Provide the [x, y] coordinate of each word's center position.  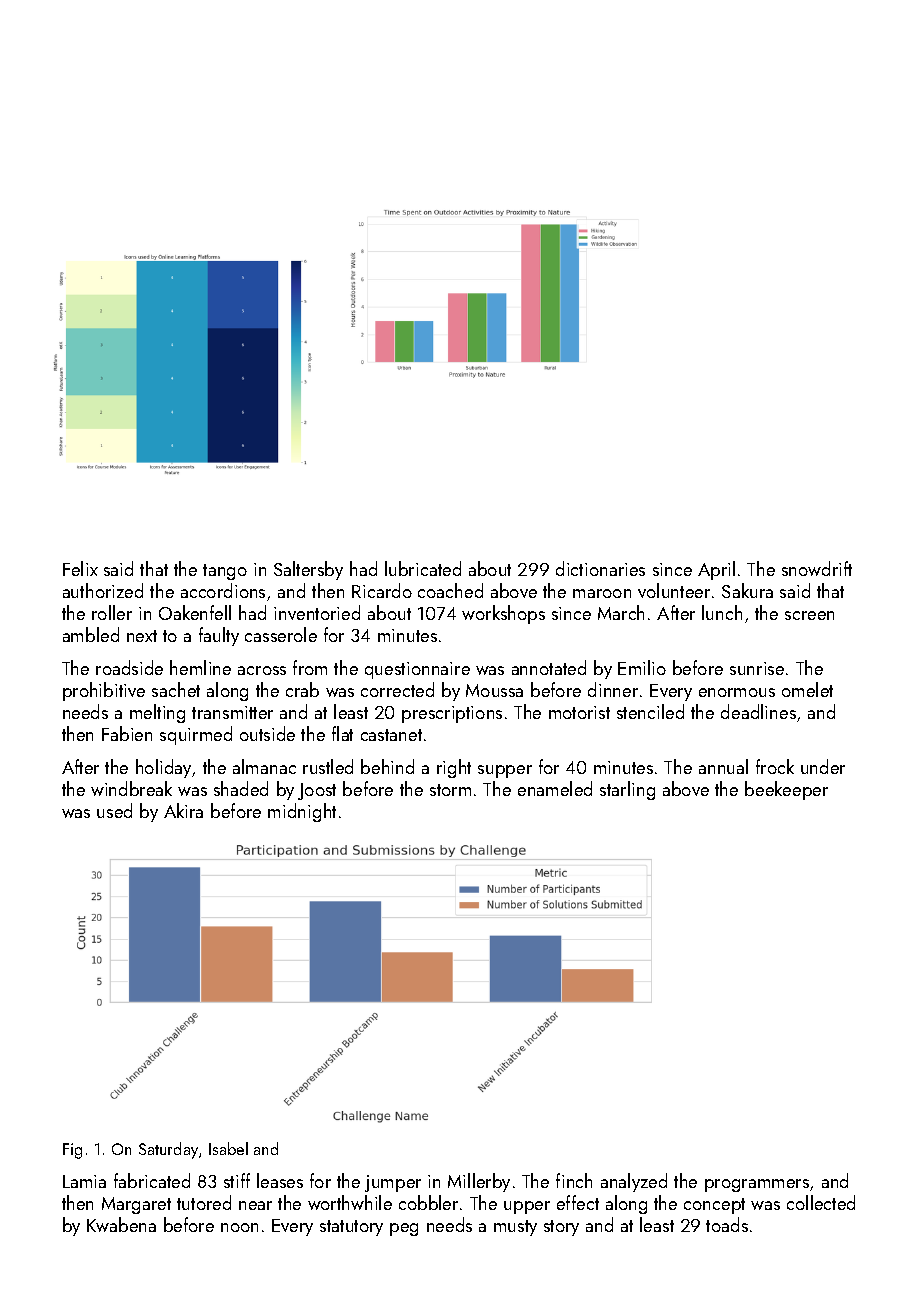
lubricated [423, 568]
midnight [302, 812]
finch [574, 1180]
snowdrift [817, 568]
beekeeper [786, 790]
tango [225, 572]
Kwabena [121, 1224]
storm [450, 790]
